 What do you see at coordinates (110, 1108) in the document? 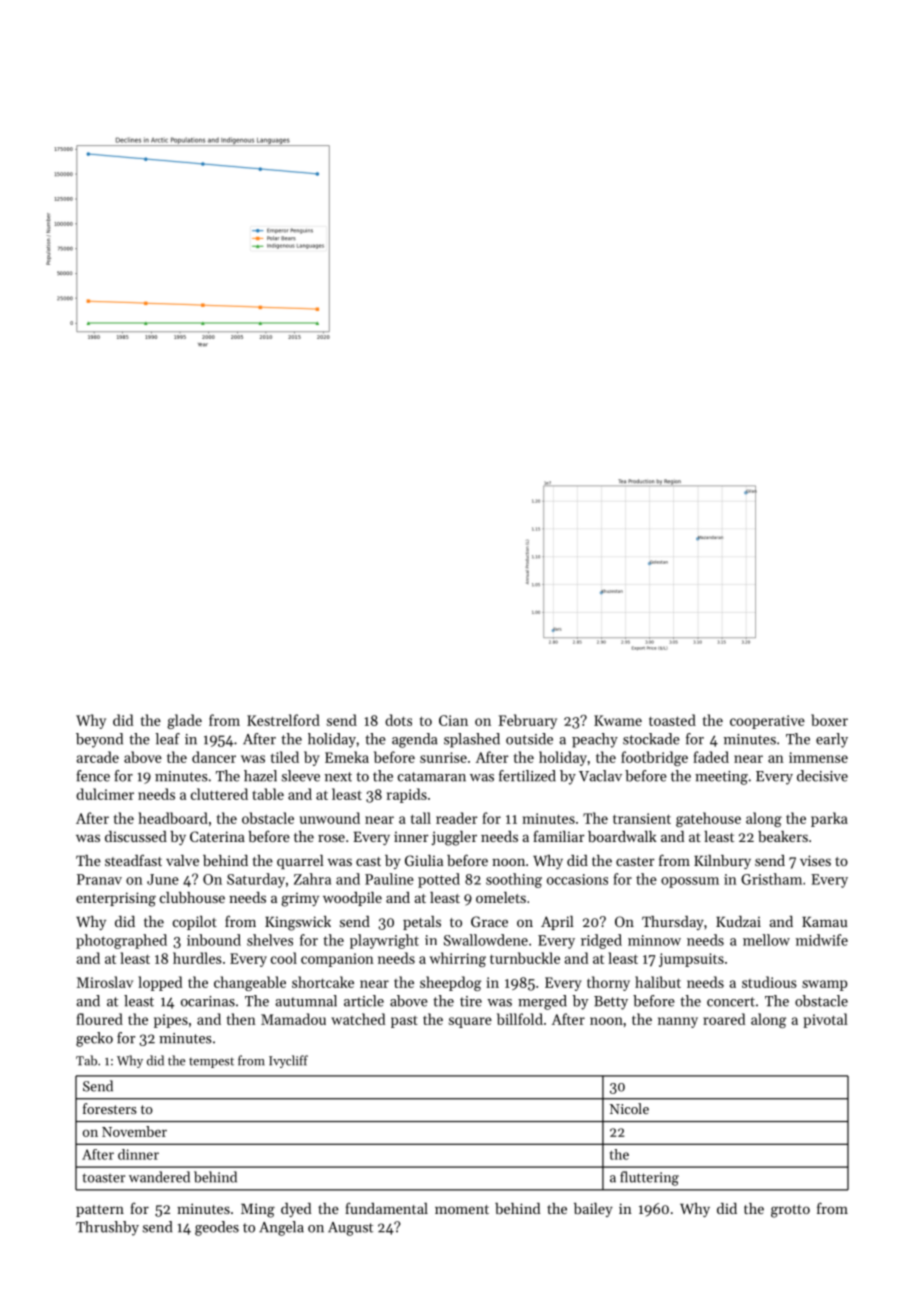
I see `foresters` at bounding box center [110, 1108].
